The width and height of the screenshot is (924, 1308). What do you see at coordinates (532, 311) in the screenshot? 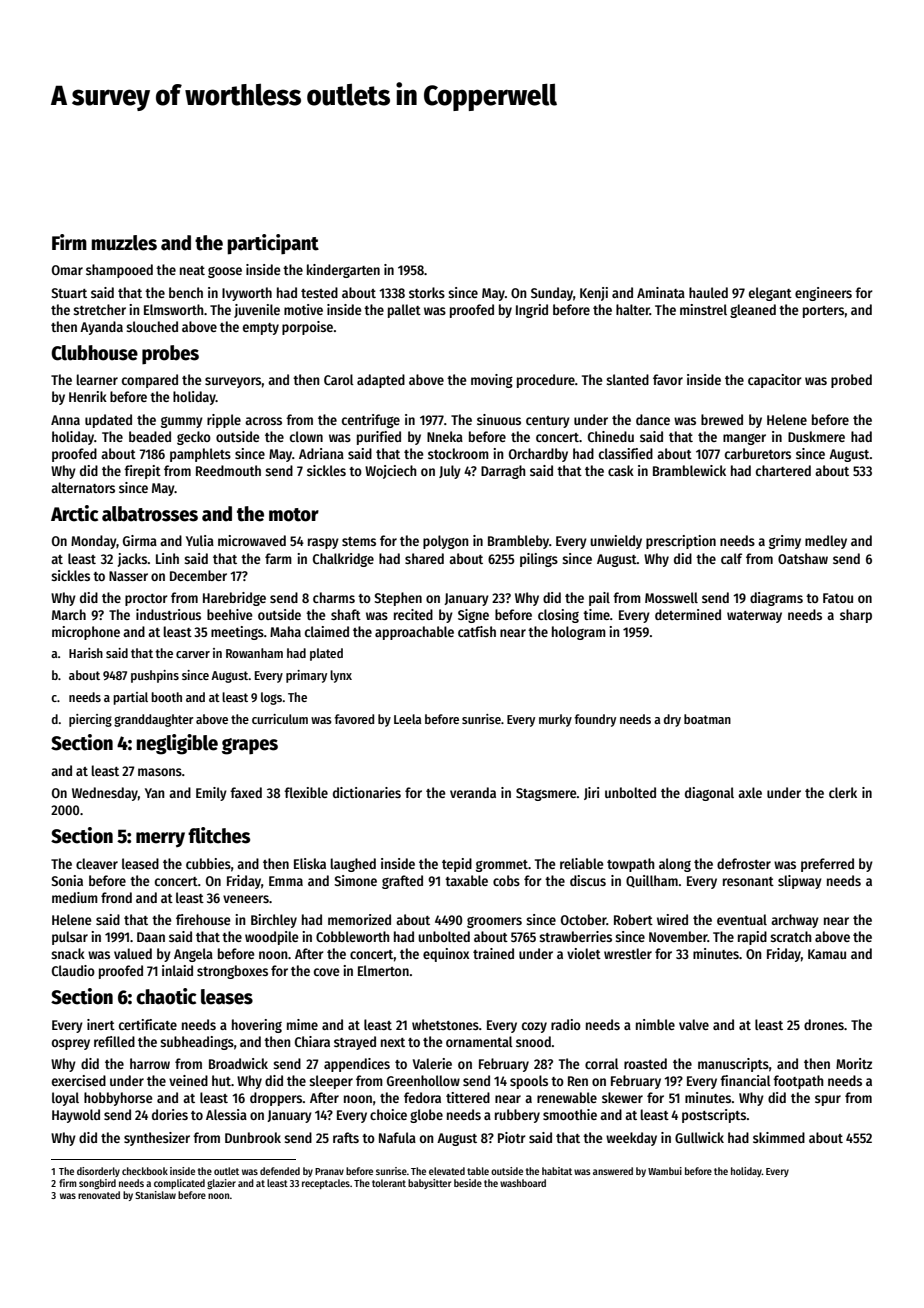
I see `Ingrid` at bounding box center [532, 311].
